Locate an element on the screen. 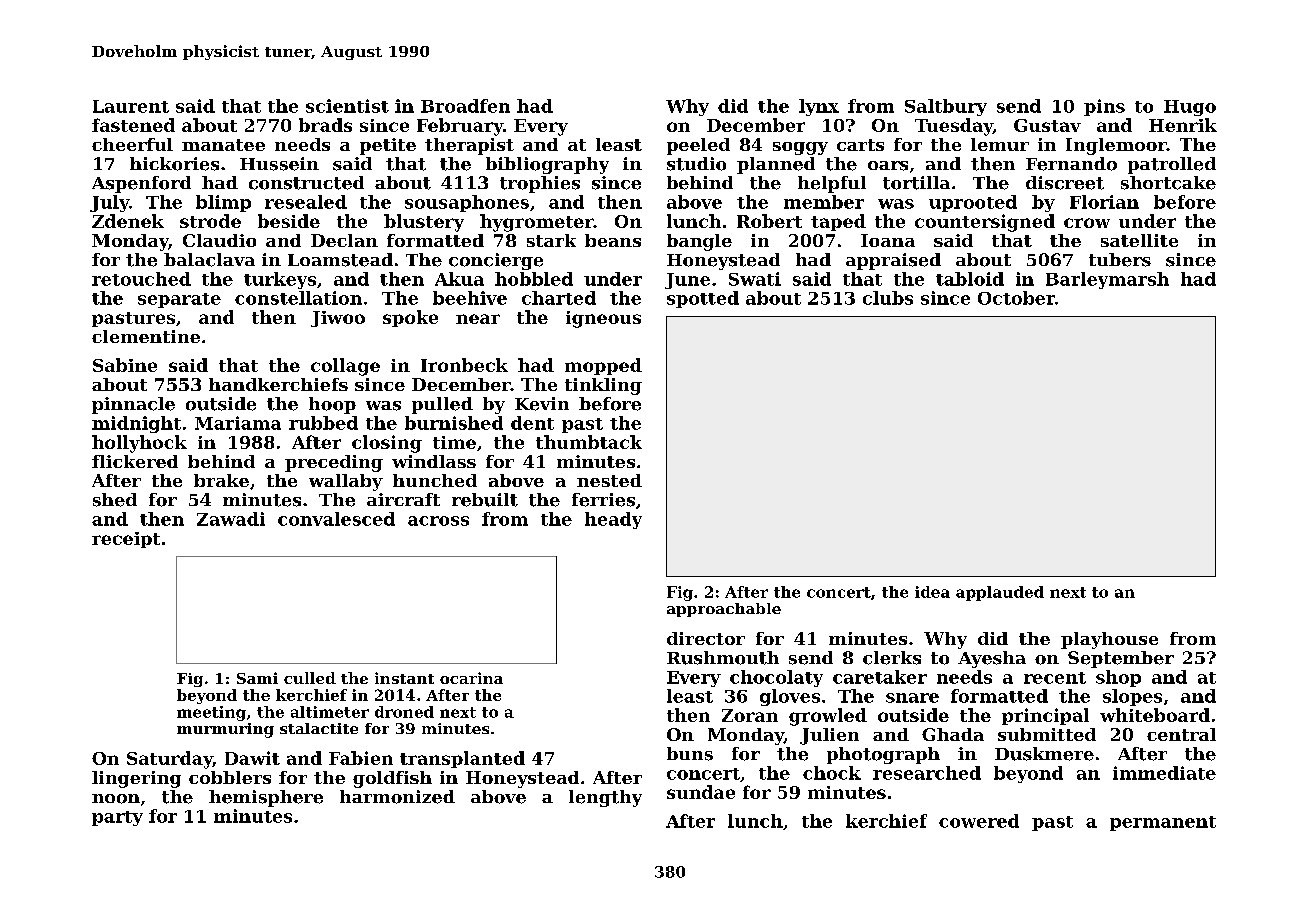 The width and height of the screenshot is (1308, 924). Laurent is located at coordinates (131, 106).
